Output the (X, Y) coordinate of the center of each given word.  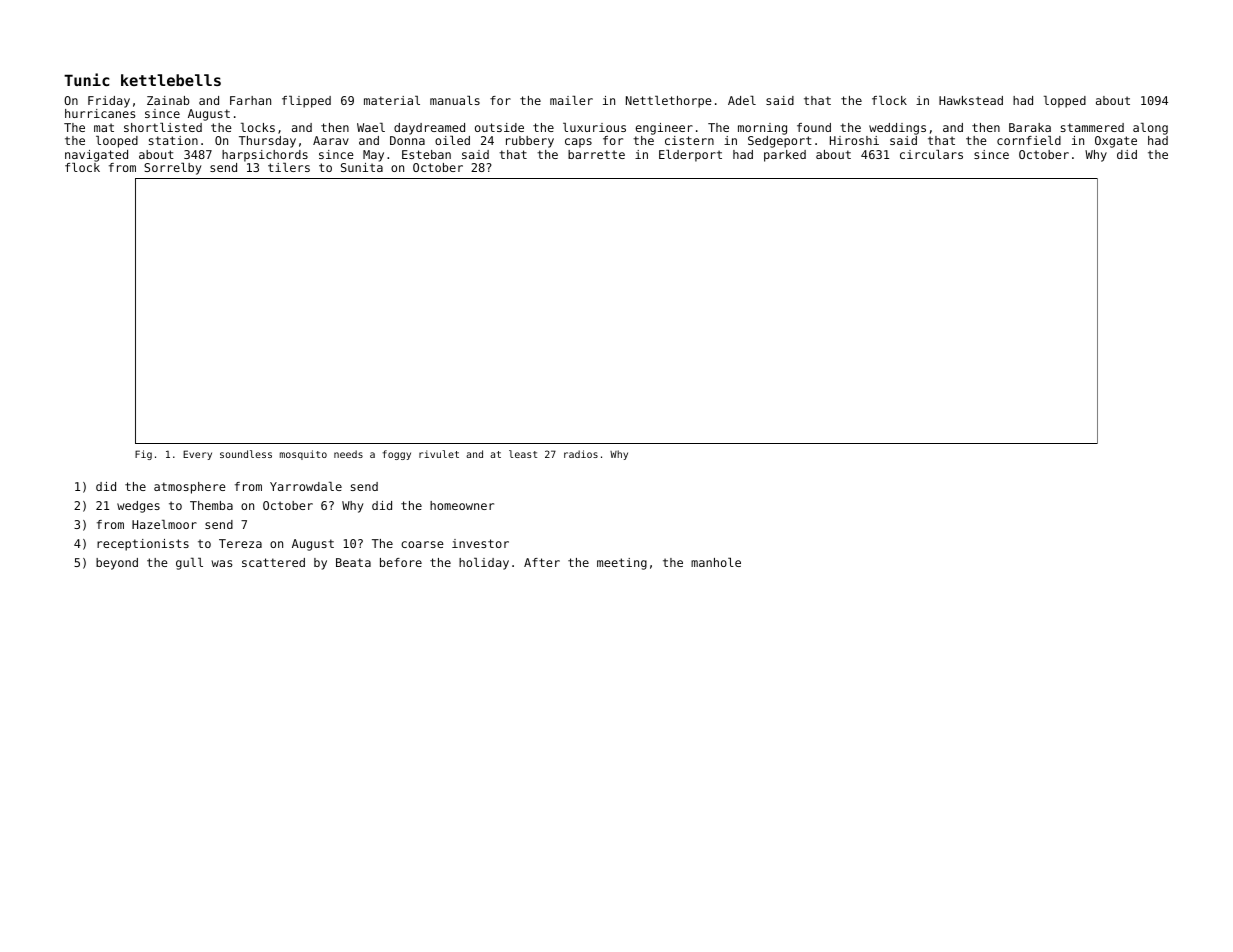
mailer (571, 100)
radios (581, 454)
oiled (452, 140)
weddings (897, 129)
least (523, 454)
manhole (716, 562)
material (392, 100)
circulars (931, 154)
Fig (143, 455)
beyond (117, 564)
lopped (1065, 102)
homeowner (462, 505)
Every (197, 455)
